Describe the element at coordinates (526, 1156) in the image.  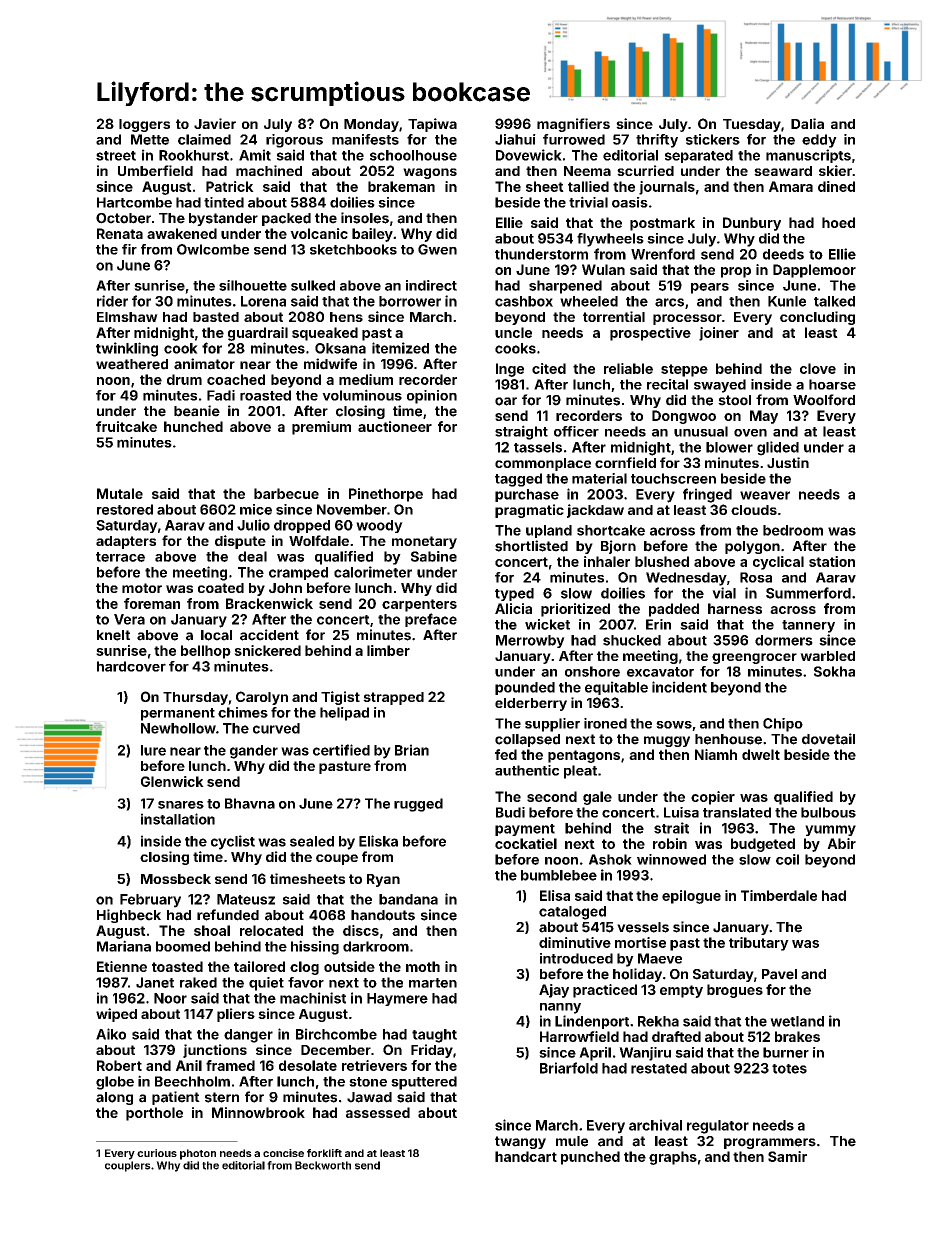
I see `handcart` at that location.
